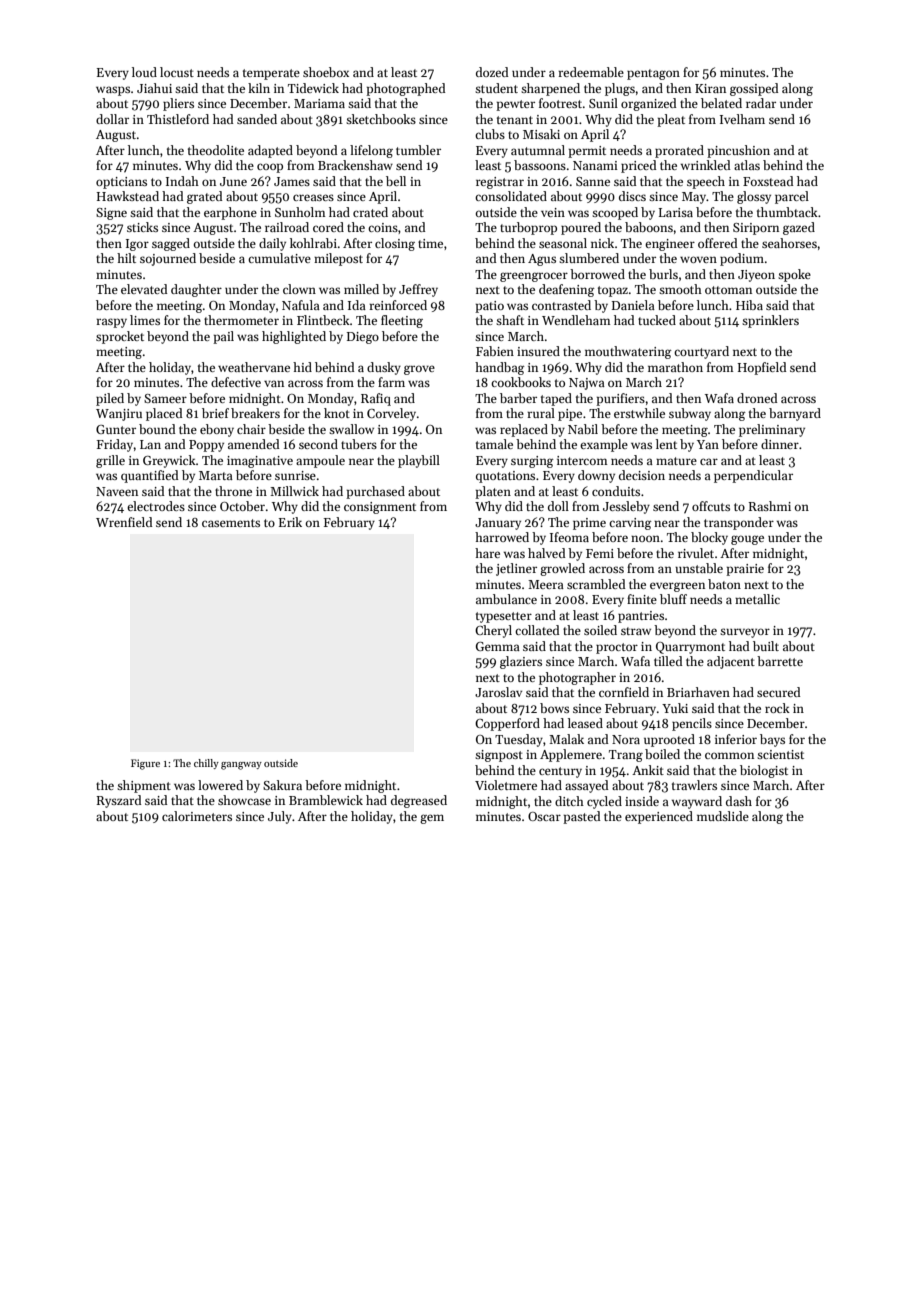  I want to click on calorimeters, so click(197, 816).
